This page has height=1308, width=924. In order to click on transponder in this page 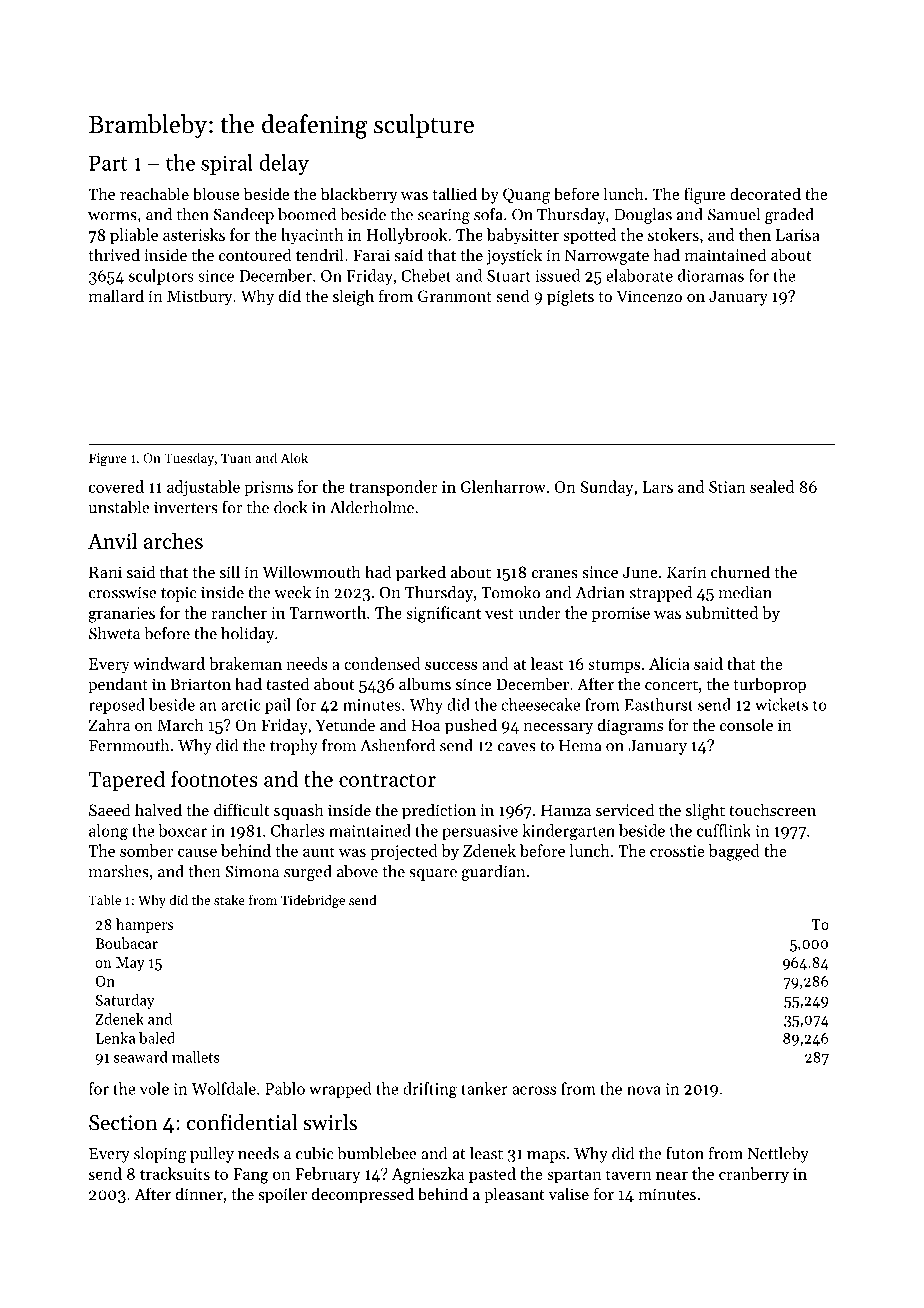, I will do `click(393, 488)`.
